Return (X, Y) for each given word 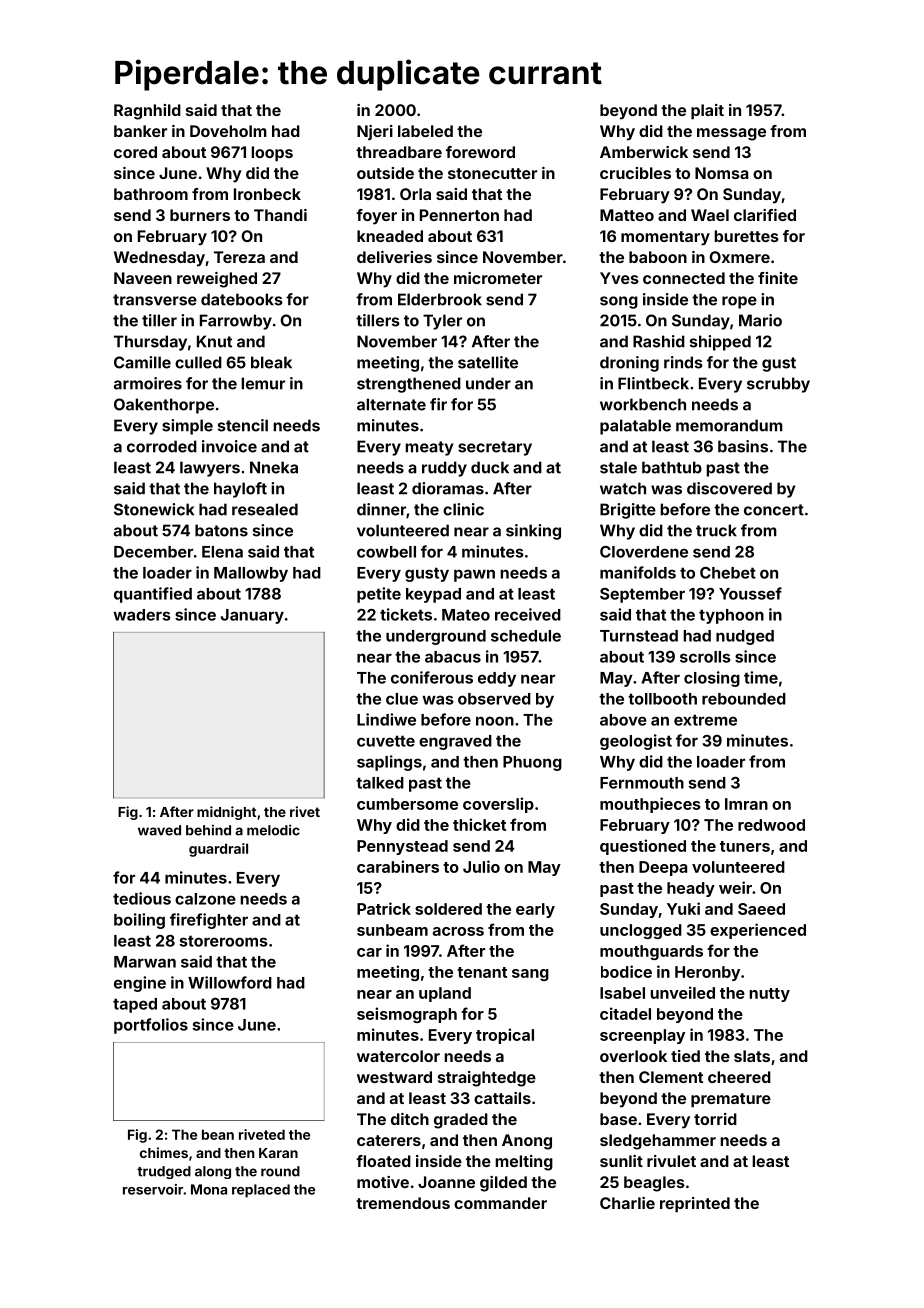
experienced (758, 931)
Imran (746, 804)
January (252, 616)
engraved (455, 742)
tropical (505, 1036)
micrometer (498, 278)
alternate (391, 404)
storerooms (224, 941)
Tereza (239, 257)
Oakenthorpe (164, 406)
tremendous (403, 1203)
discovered (729, 488)
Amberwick (644, 152)
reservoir (153, 1189)
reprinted (695, 1205)
